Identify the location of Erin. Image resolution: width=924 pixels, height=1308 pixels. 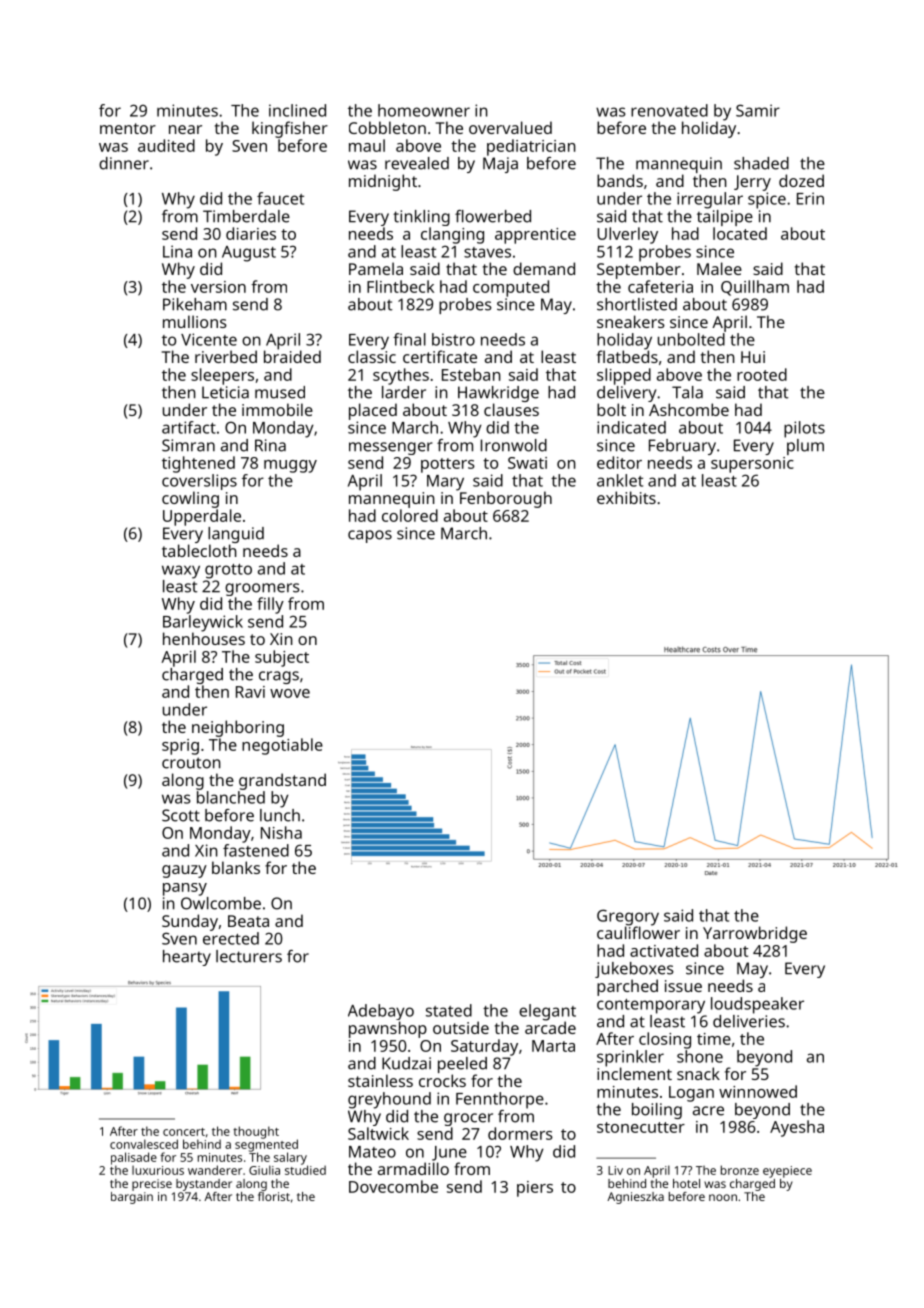
(810, 198).
